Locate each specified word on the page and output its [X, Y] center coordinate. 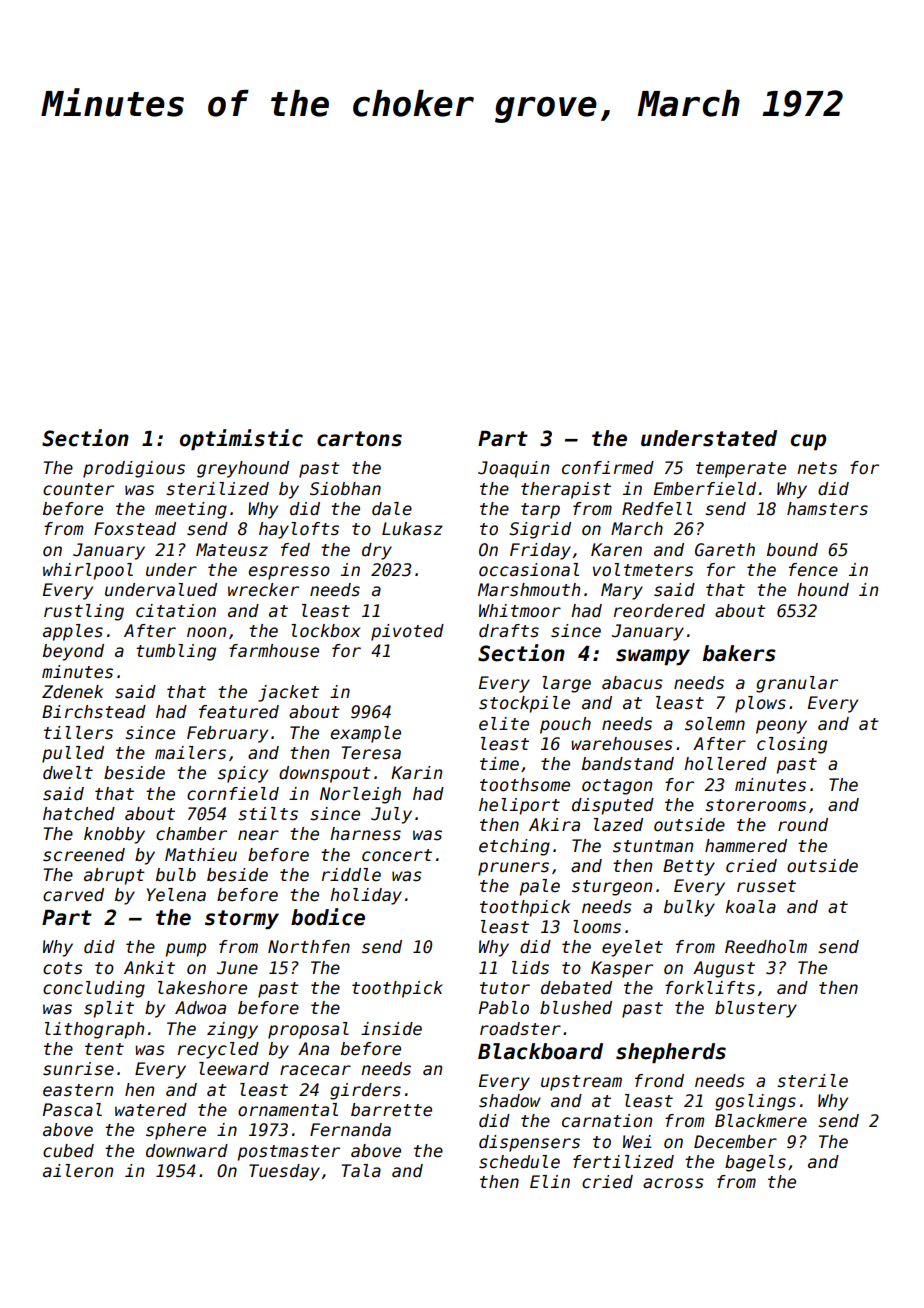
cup [808, 442]
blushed [576, 1008]
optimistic [241, 439]
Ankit [149, 967]
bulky [689, 908]
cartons [359, 439]
